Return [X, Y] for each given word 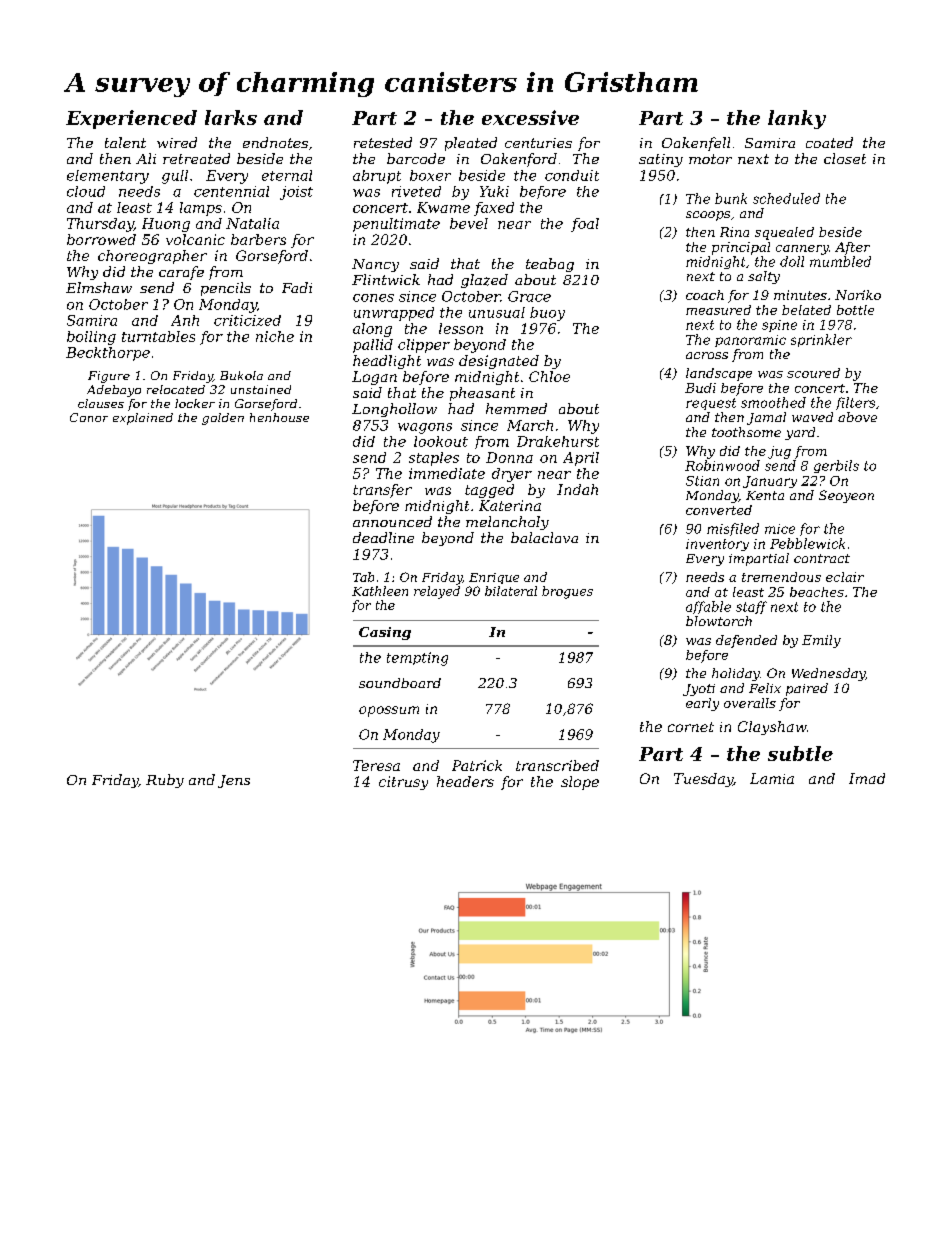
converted [719, 510]
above [857, 417]
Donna [509, 457]
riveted [416, 191]
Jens [234, 781]
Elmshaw [99, 287]
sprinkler [821, 340]
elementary [108, 177]
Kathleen [380, 591]
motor [710, 159]
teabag [550, 265]
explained [143, 419]
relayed [437, 592]
